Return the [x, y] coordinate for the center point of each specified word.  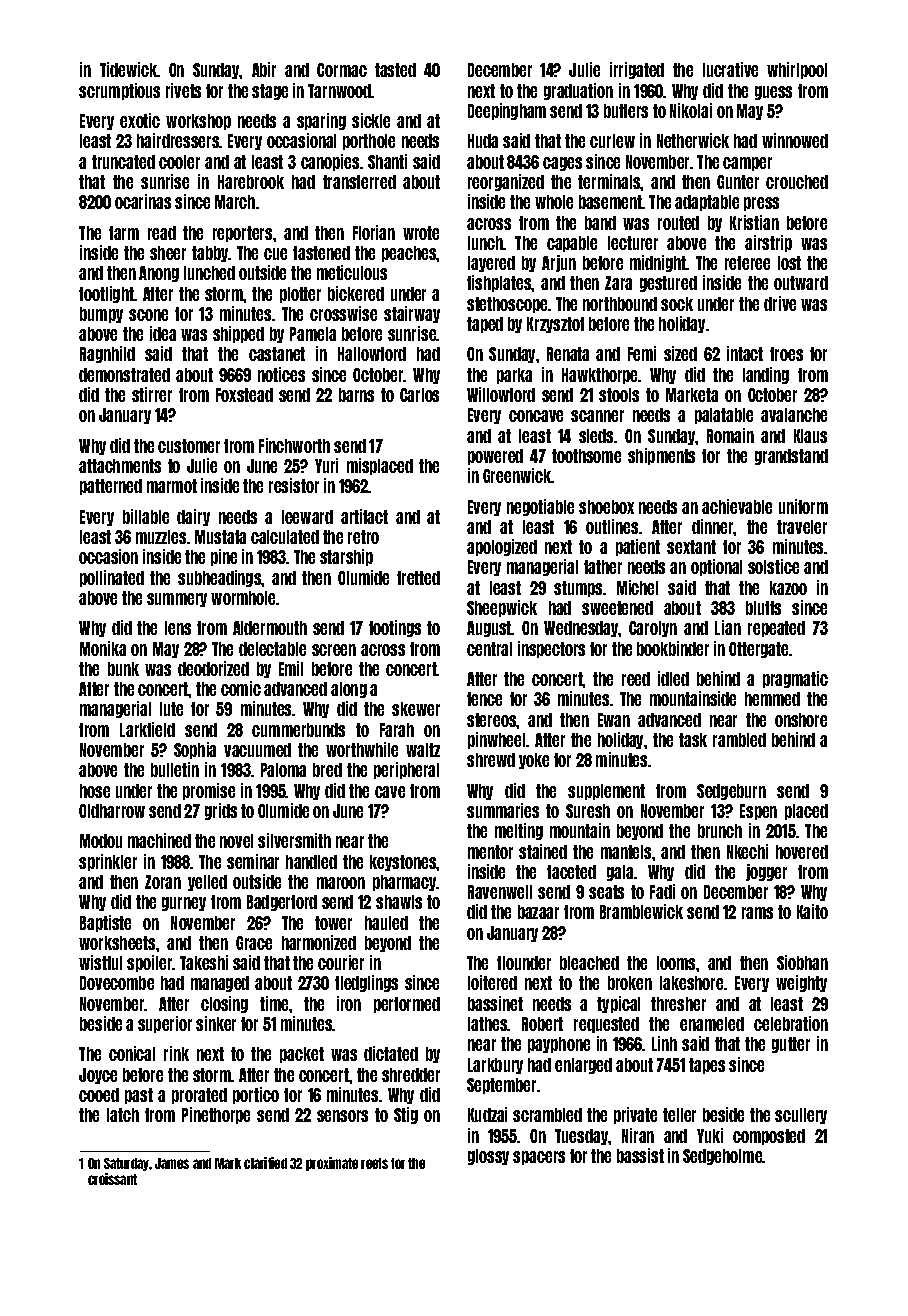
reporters [242, 234]
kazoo [788, 588]
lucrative [730, 69]
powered [495, 457]
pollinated [112, 578]
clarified [265, 1163]
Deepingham [507, 111]
